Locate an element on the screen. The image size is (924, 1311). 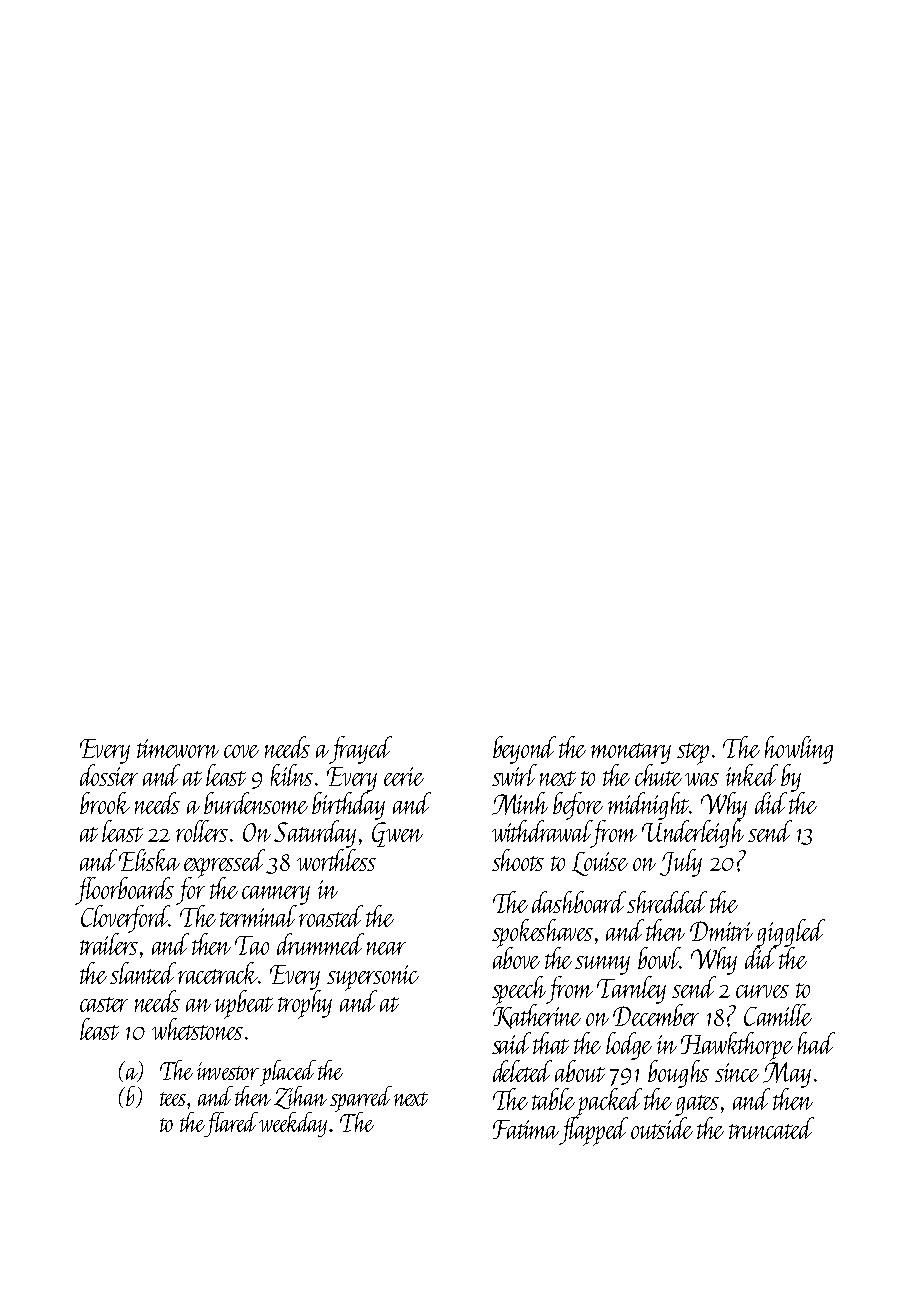
timeworn is located at coordinates (178, 748).
